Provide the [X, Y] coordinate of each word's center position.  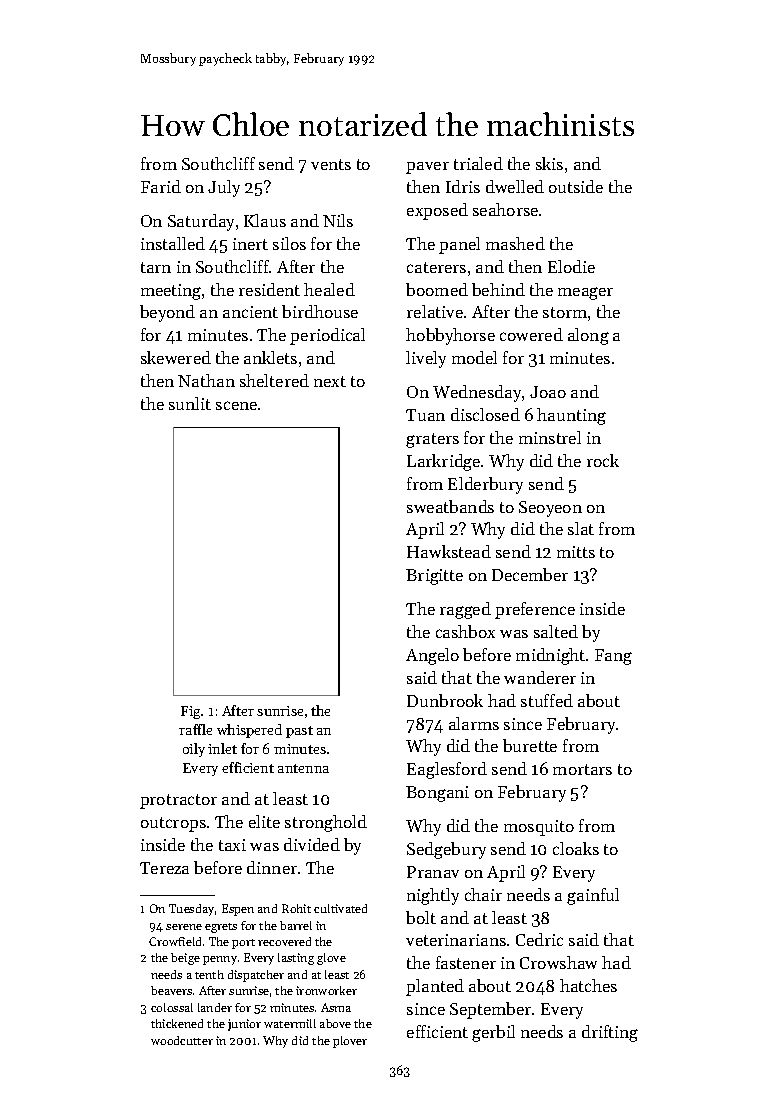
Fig [190, 712]
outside [576, 186]
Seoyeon [550, 509]
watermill [290, 1023]
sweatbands [450, 506]
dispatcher [256, 976]
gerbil [493, 1033]
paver [427, 168]
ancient [250, 312]
